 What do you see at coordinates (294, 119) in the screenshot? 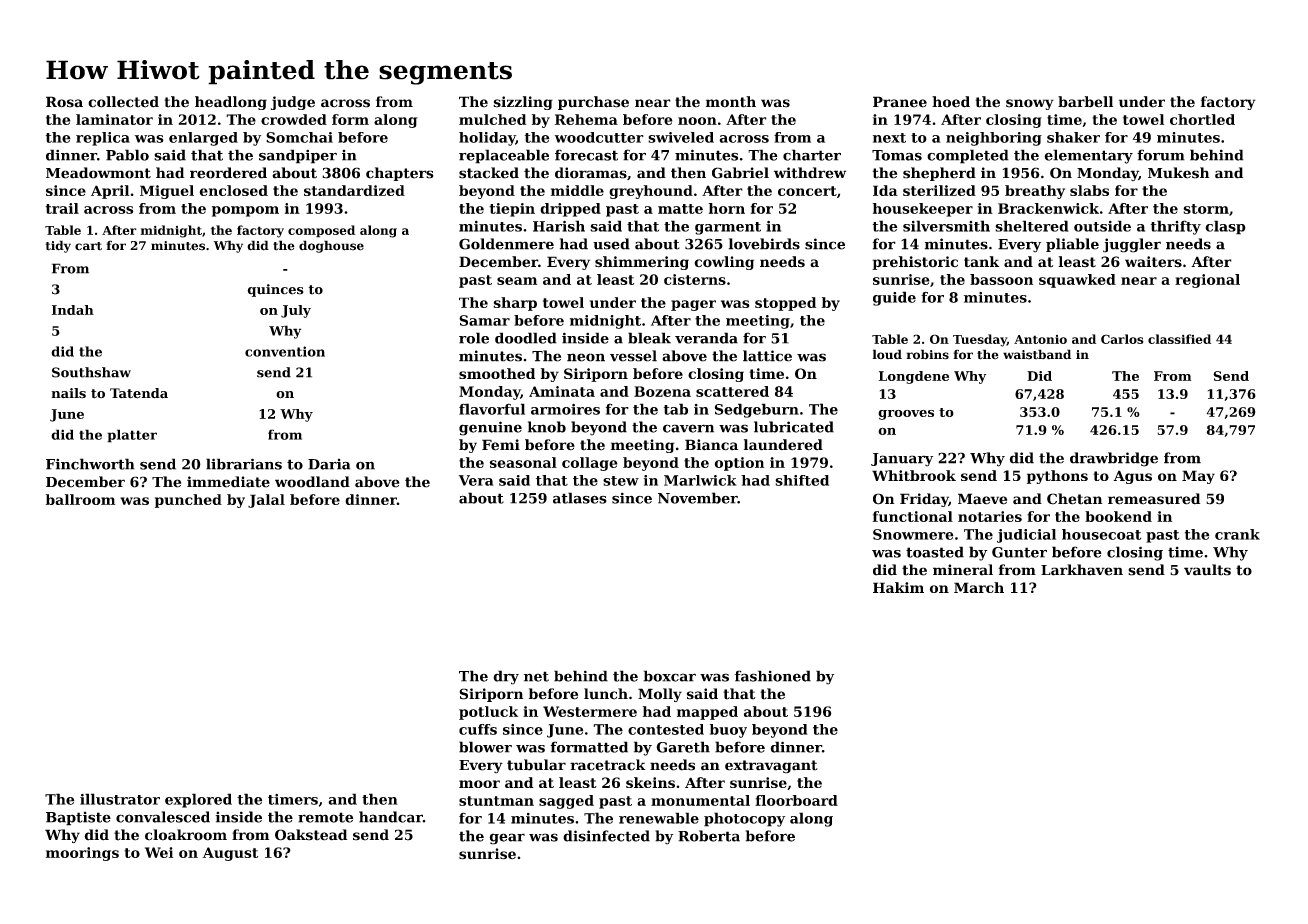
I see `crowded` at bounding box center [294, 119].
